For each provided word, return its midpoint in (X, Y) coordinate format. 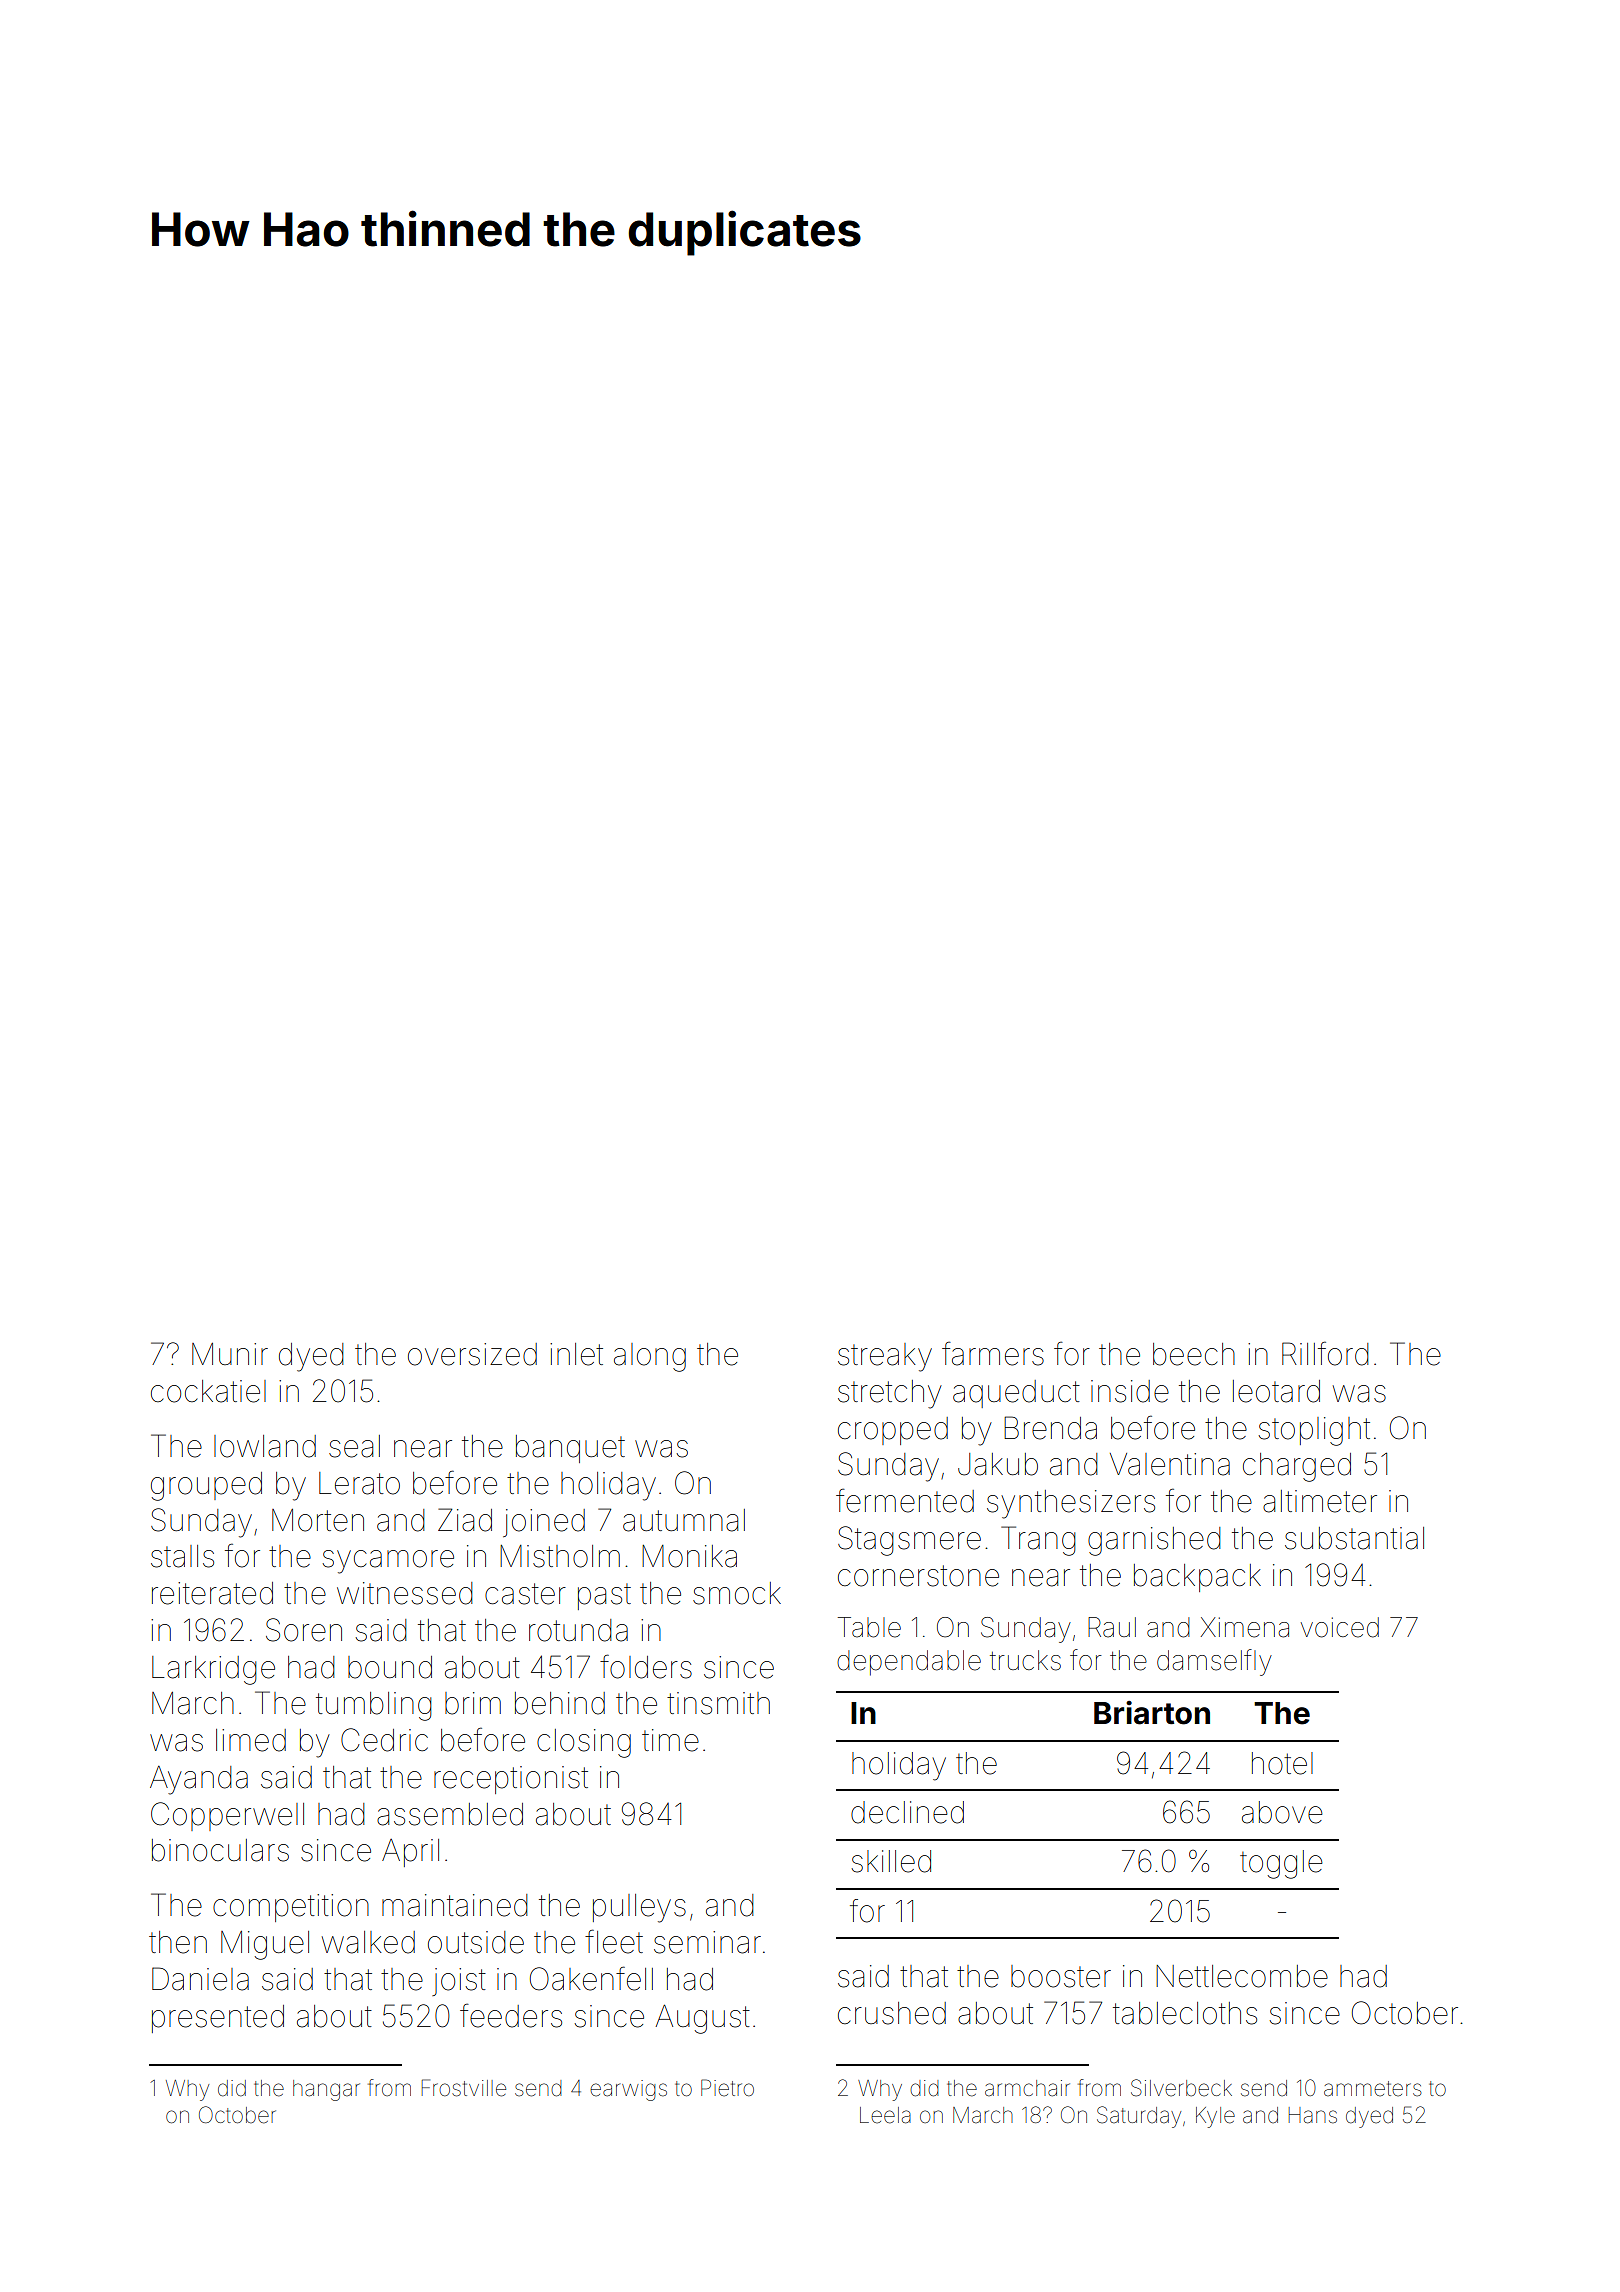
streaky (885, 1357)
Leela (885, 2115)
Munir (230, 1354)
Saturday (1139, 2117)
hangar (326, 2090)
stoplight (1314, 1431)
